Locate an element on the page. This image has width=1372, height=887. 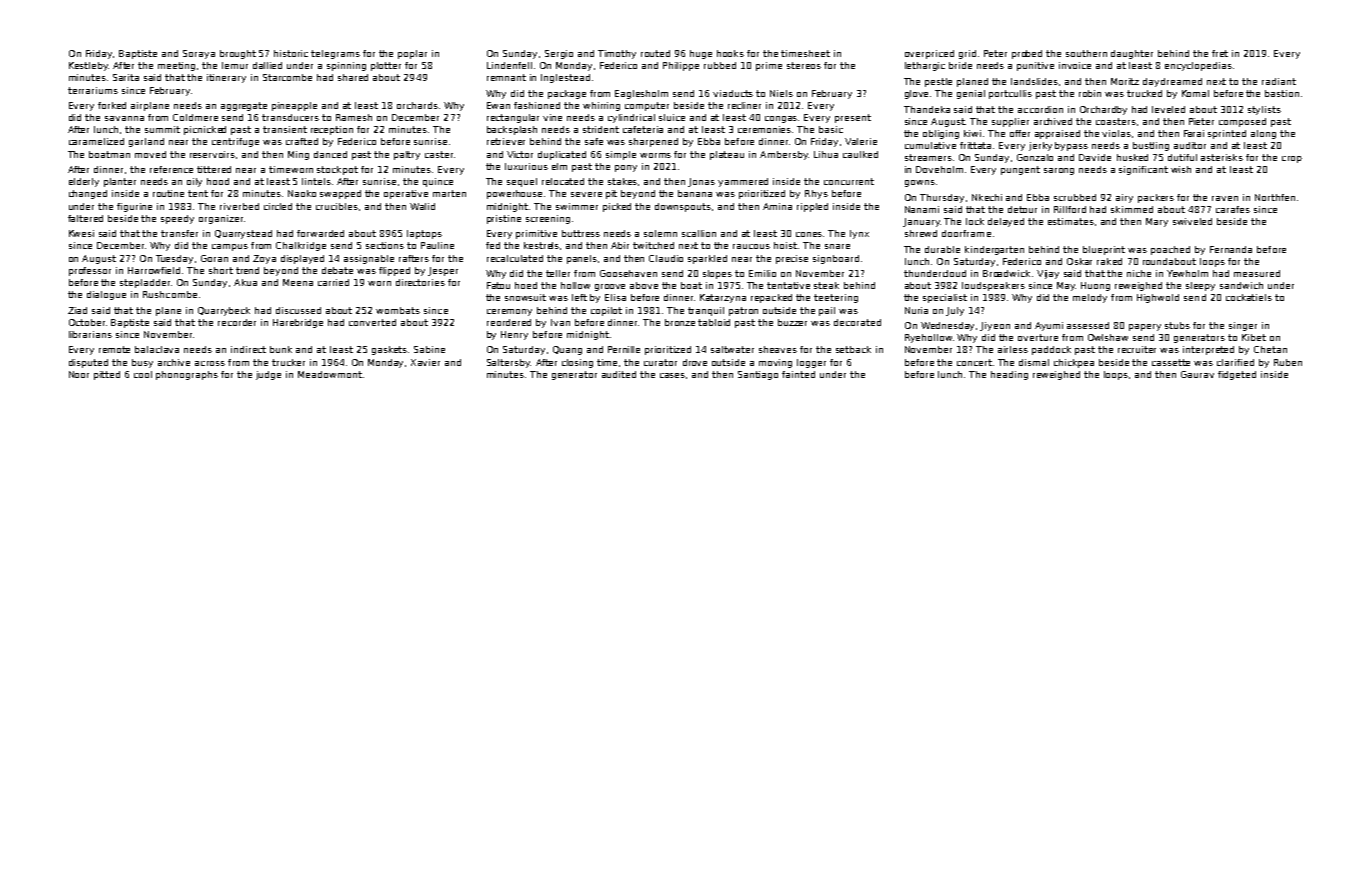
transfer is located at coordinates (179, 233).
